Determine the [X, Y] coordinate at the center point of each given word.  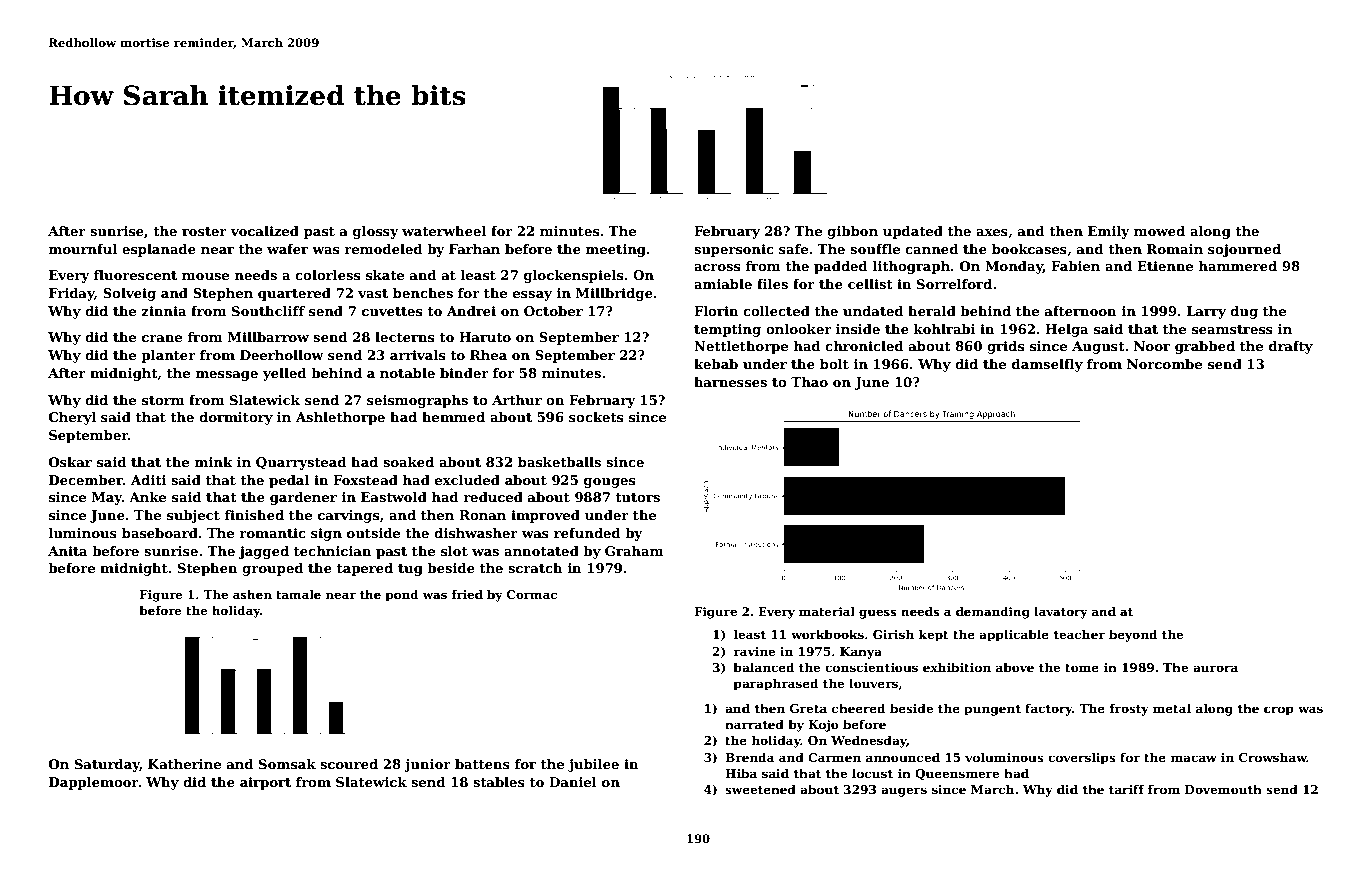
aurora [1215, 668]
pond [402, 596]
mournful [83, 249]
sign [326, 534]
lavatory [1061, 613]
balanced [763, 667]
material [827, 611]
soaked [408, 462]
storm [163, 400]
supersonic [734, 250]
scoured [349, 764]
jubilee [593, 765]
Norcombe [1164, 364]
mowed [1159, 231]
